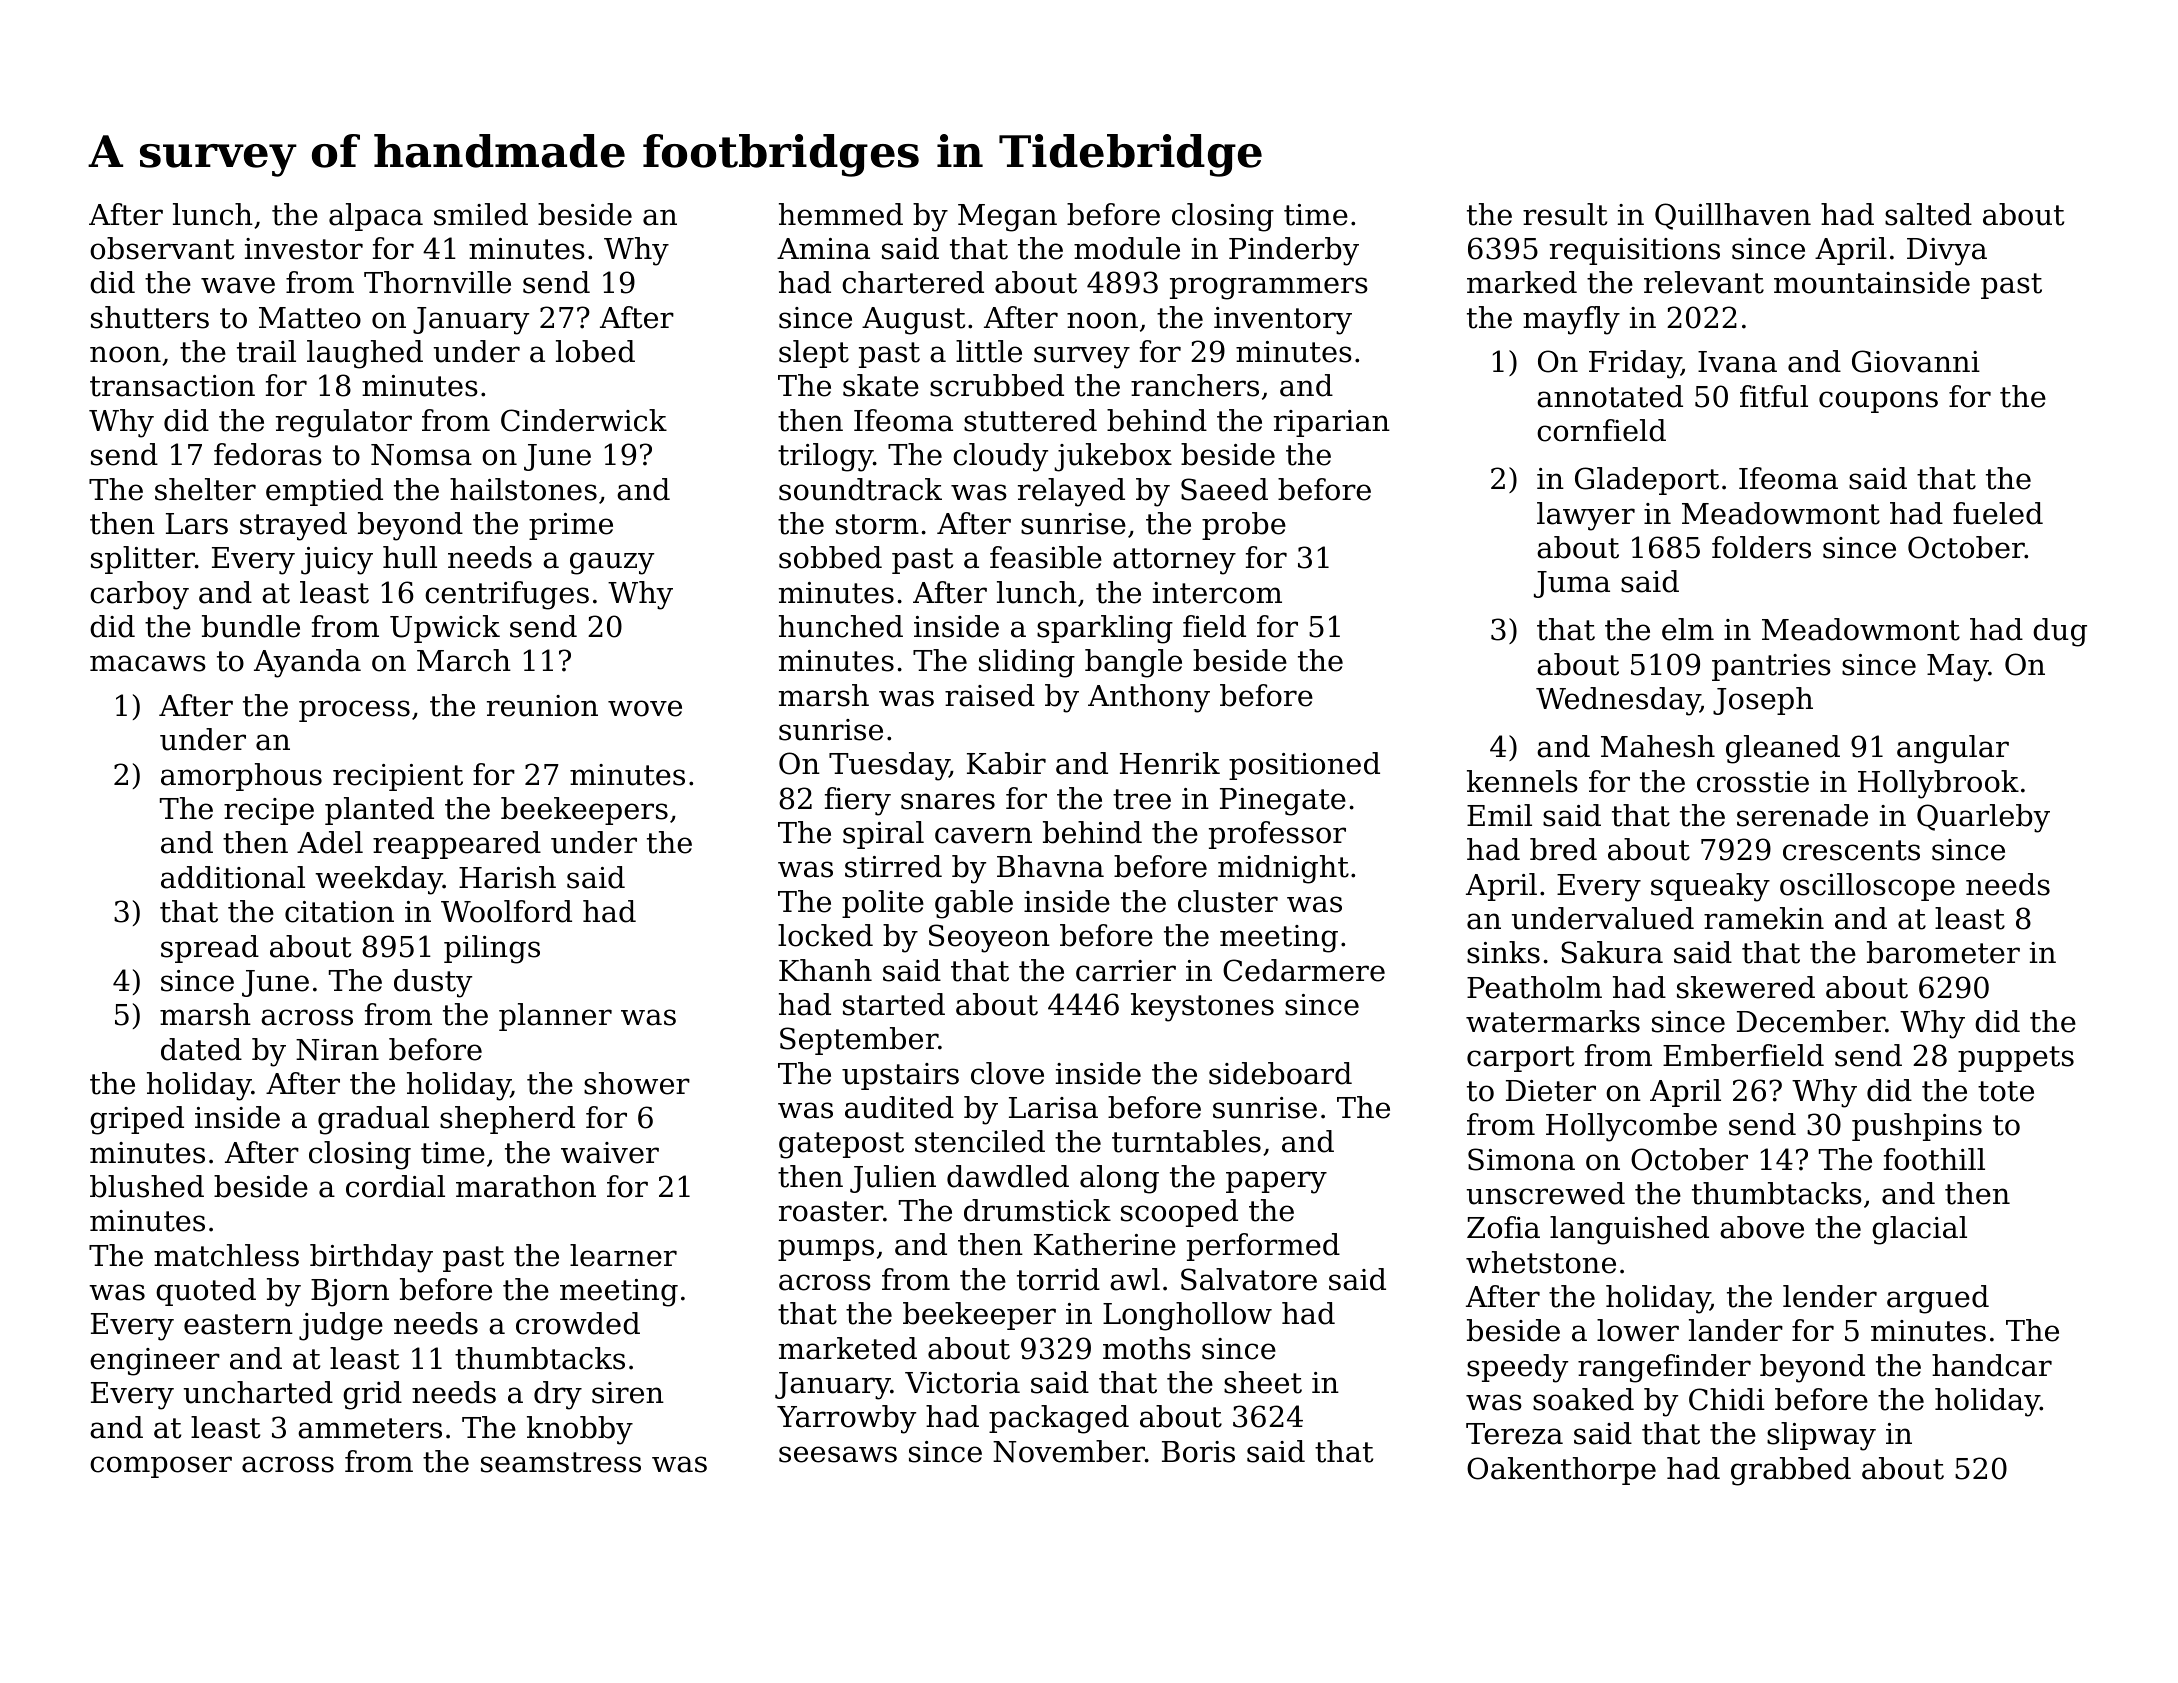 The width and height of the page is (2178, 1683). I want to click on mayfly, so click(1571, 320).
